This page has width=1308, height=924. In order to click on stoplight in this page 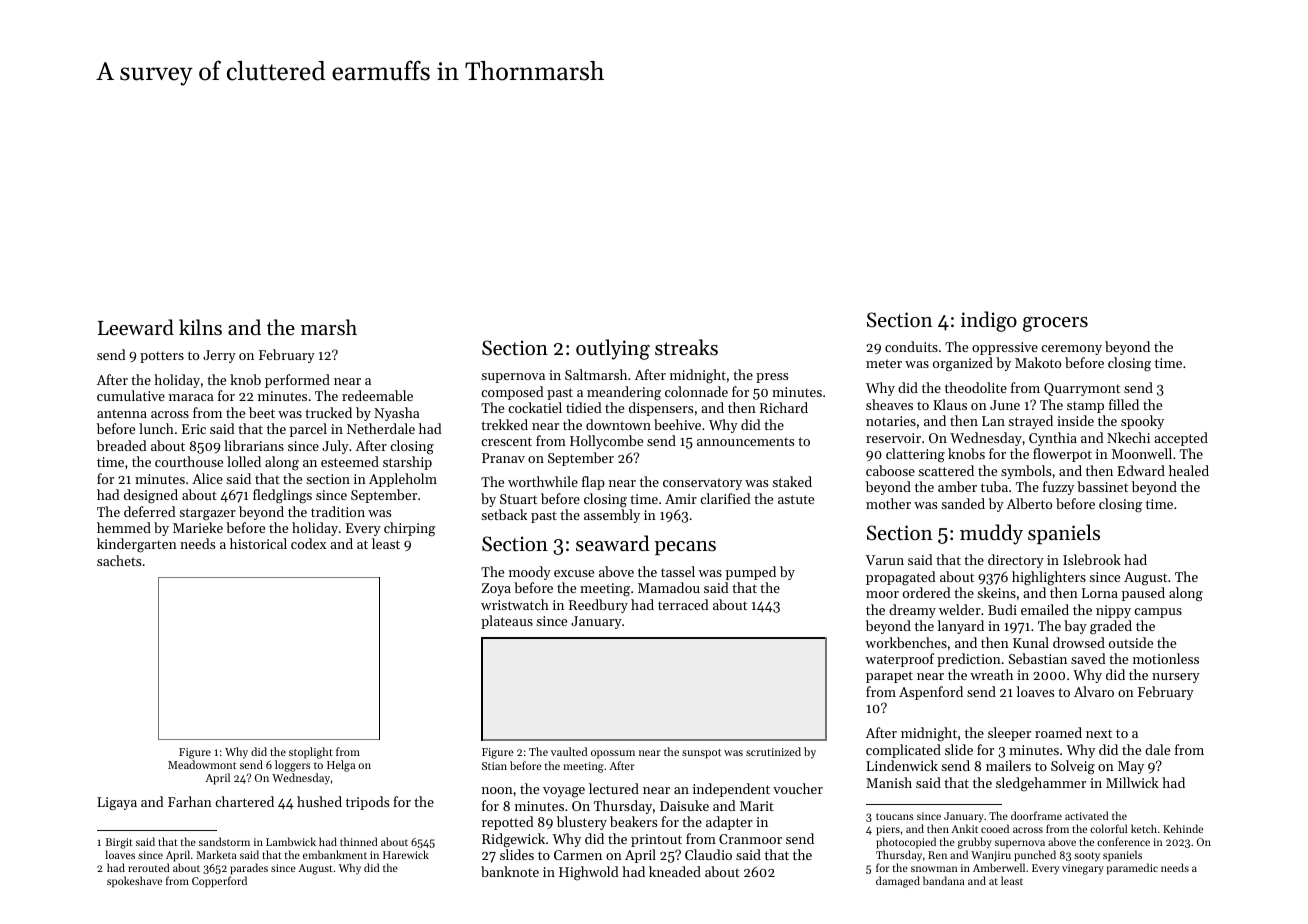, I will do `click(311, 753)`.
